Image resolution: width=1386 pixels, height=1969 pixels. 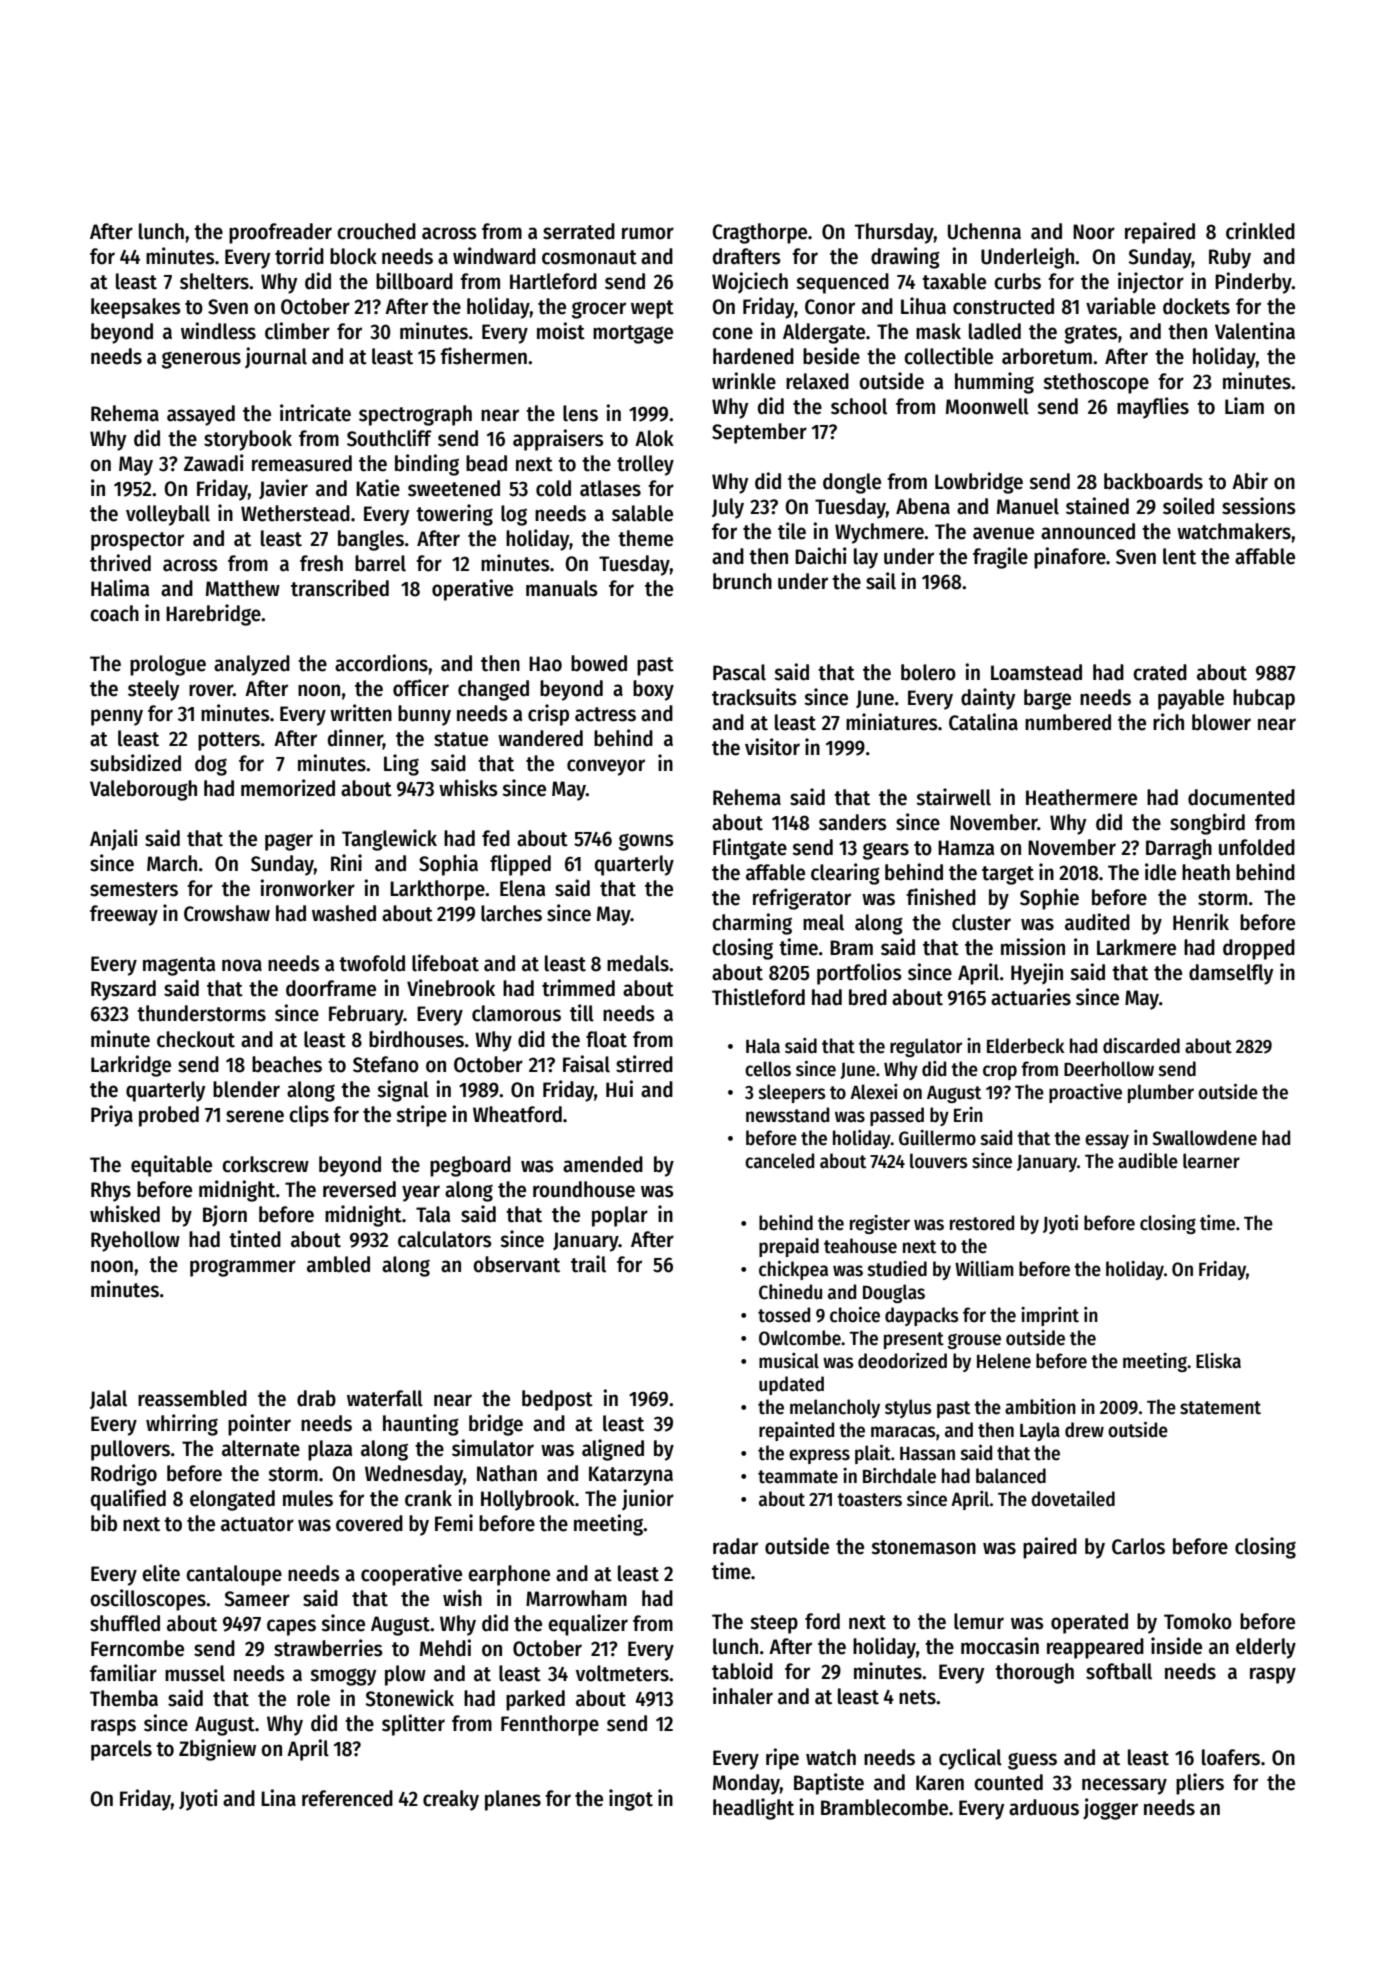 What do you see at coordinates (579, 231) in the screenshot?
I see `serrated` at bounding box center [579, 231].
